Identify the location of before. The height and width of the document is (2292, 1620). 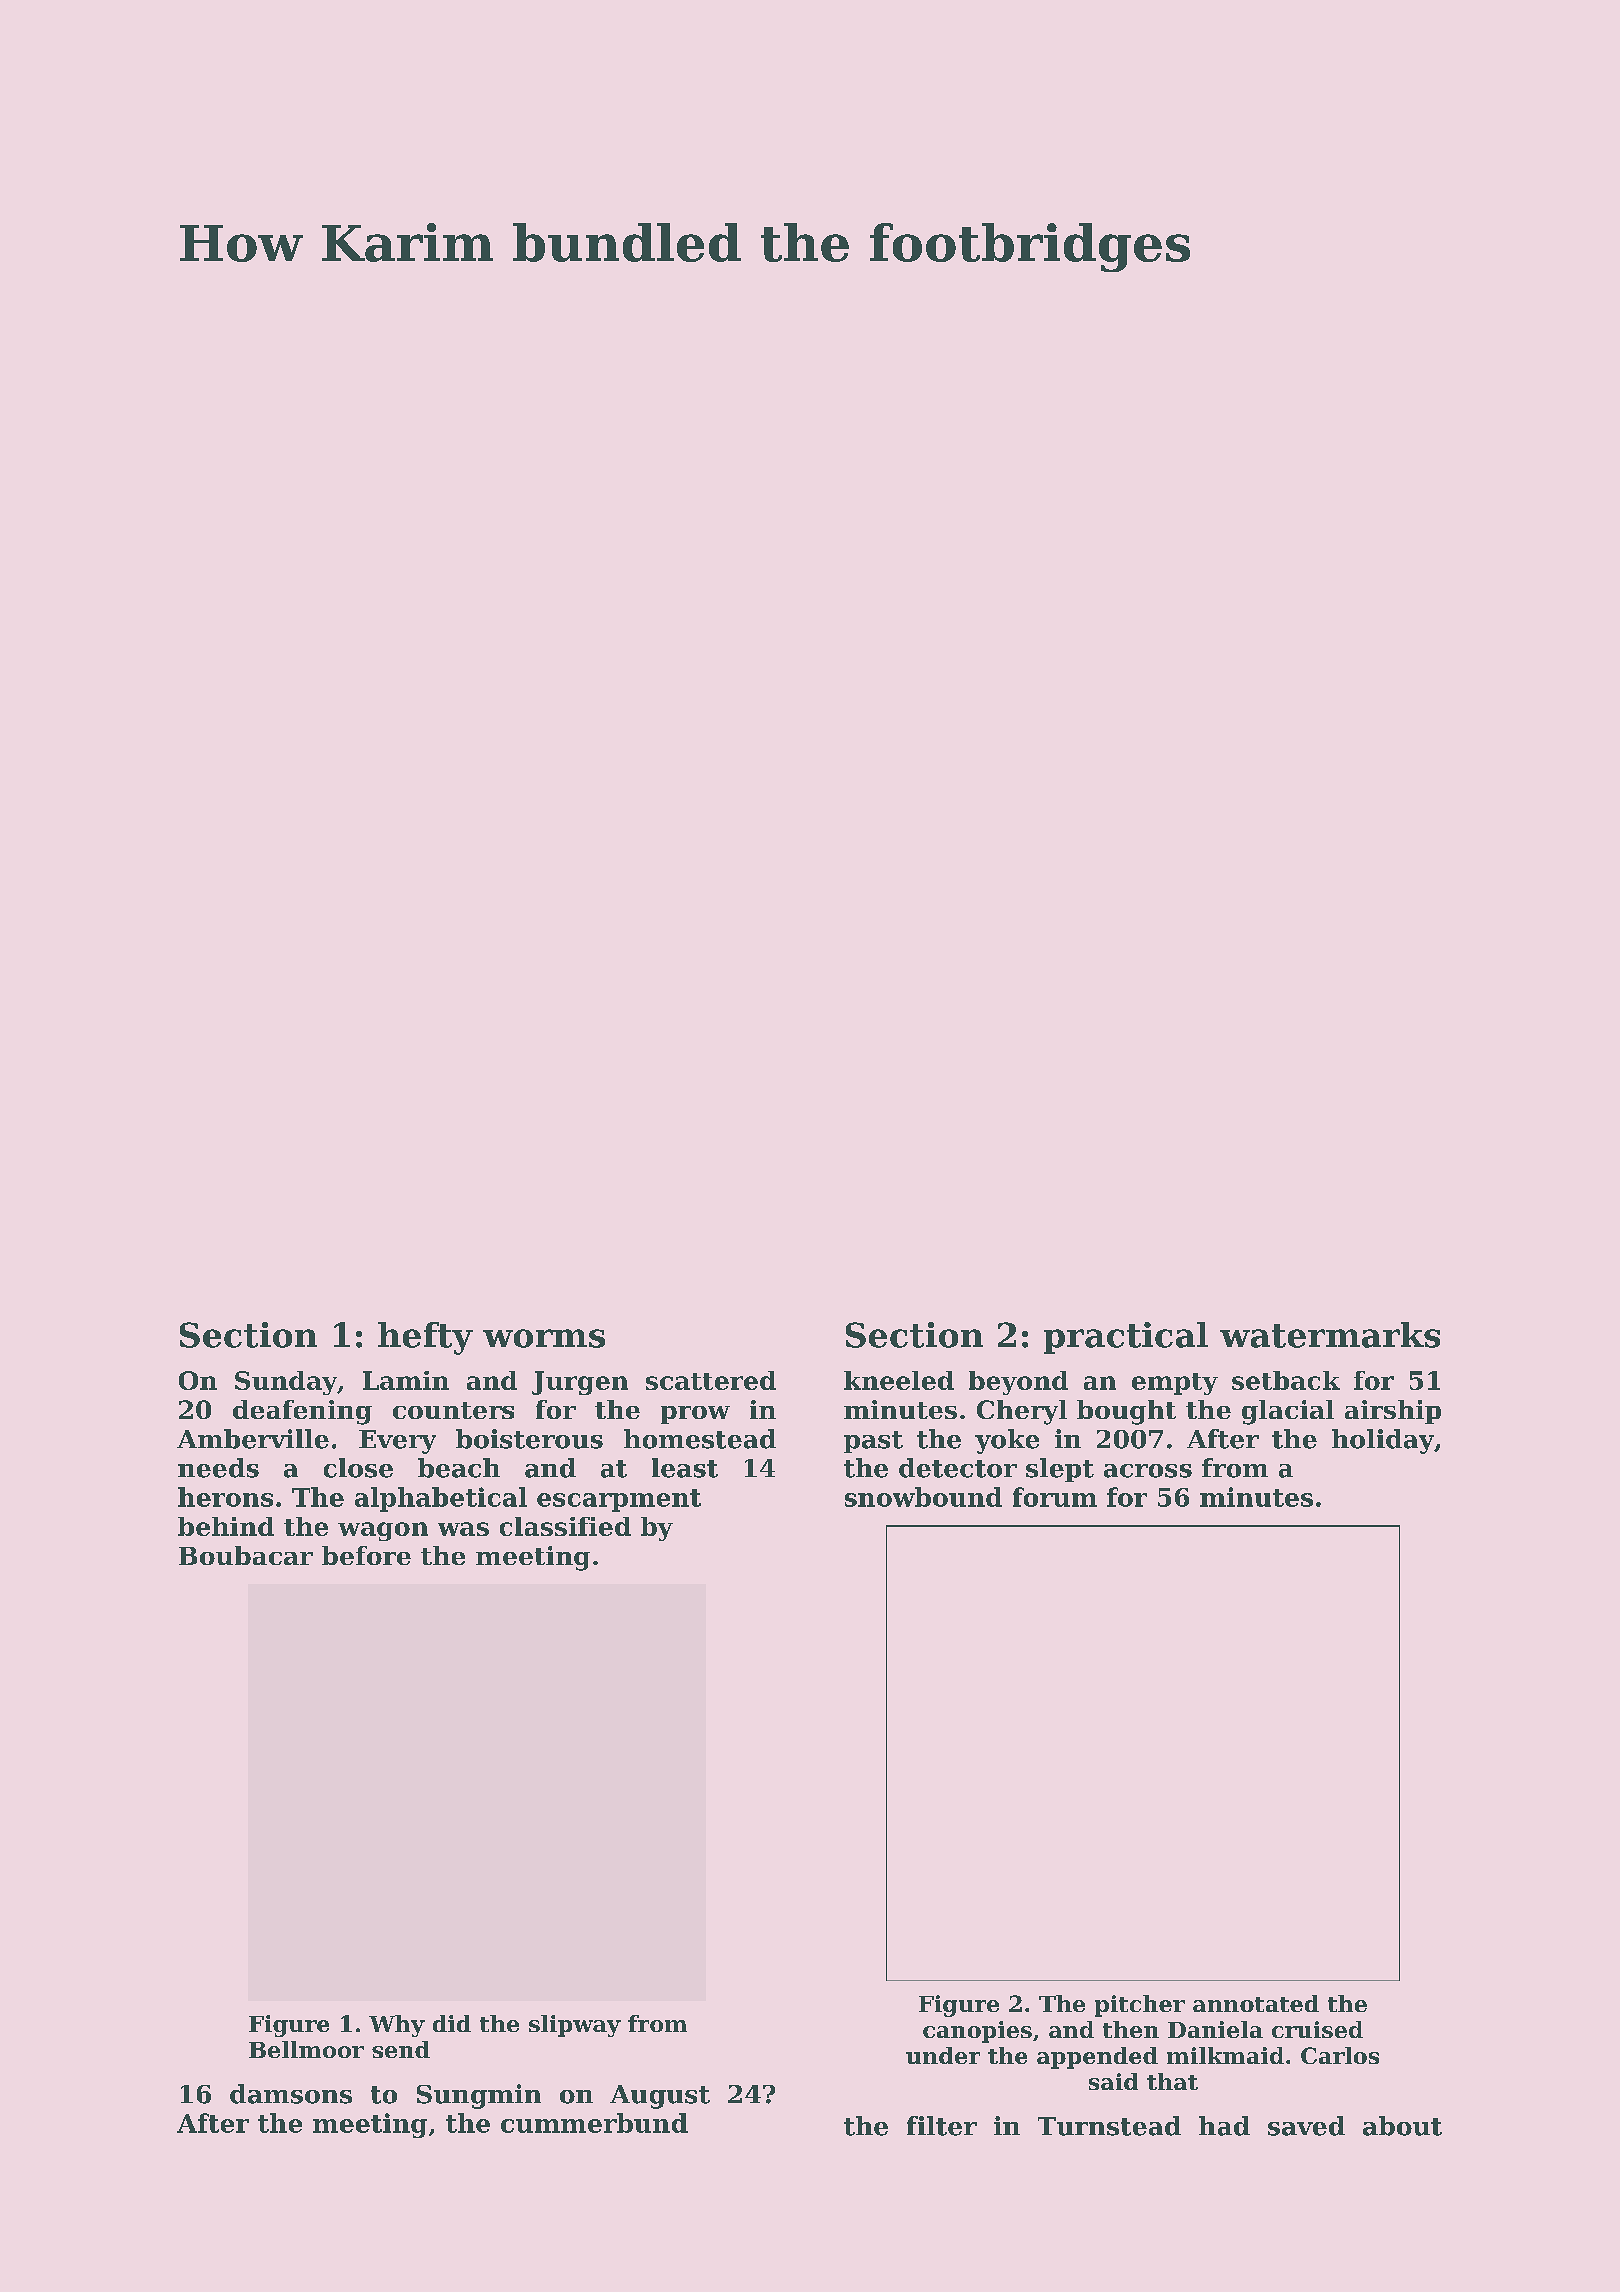
(366, 1555).
